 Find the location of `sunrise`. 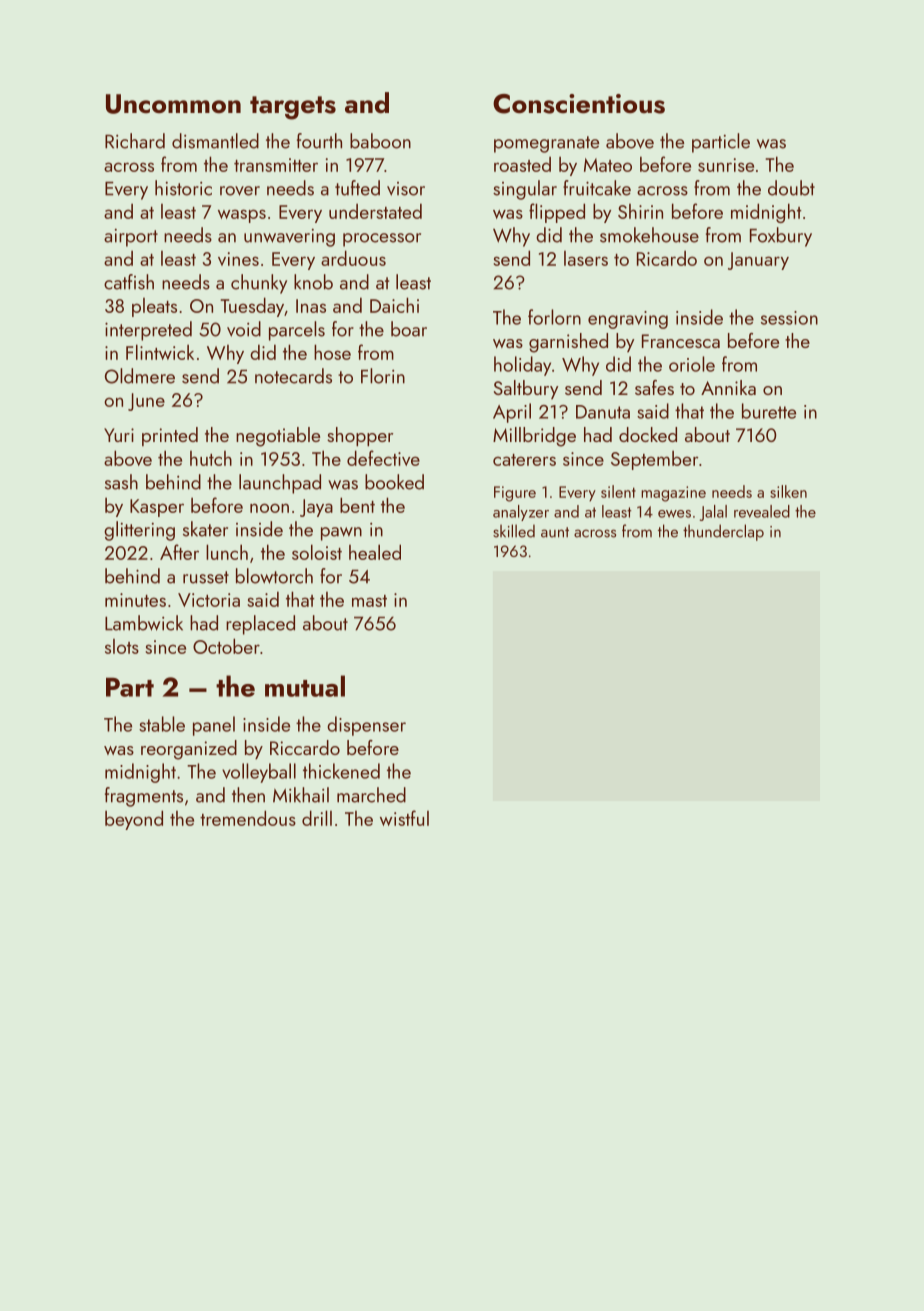

sunrise is located at coordinates (726, 165).
